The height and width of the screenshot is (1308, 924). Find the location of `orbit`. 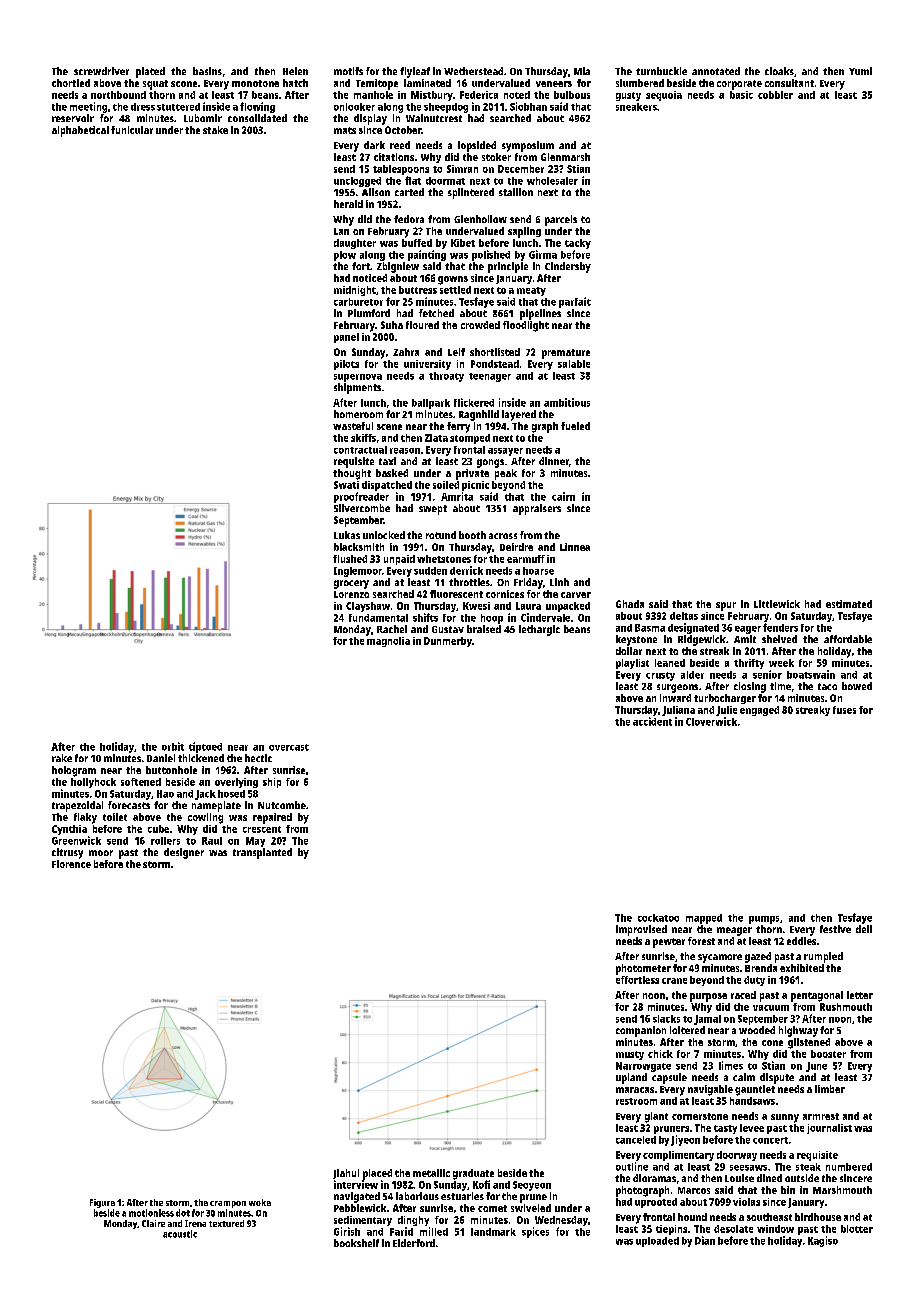

orbit is located at coordinates (173, 746).
